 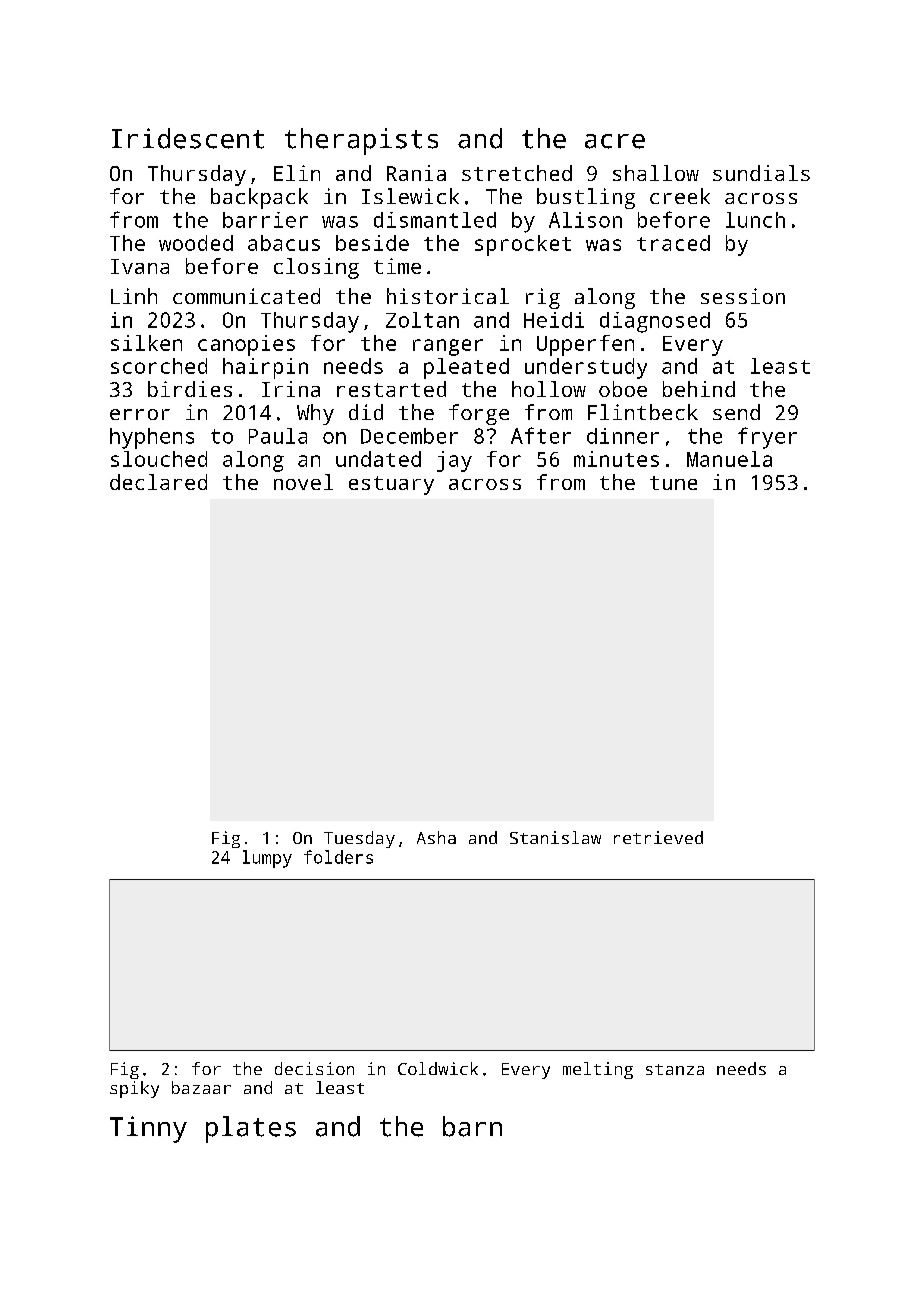 I want to click on After, so click(x=541, y=435).
